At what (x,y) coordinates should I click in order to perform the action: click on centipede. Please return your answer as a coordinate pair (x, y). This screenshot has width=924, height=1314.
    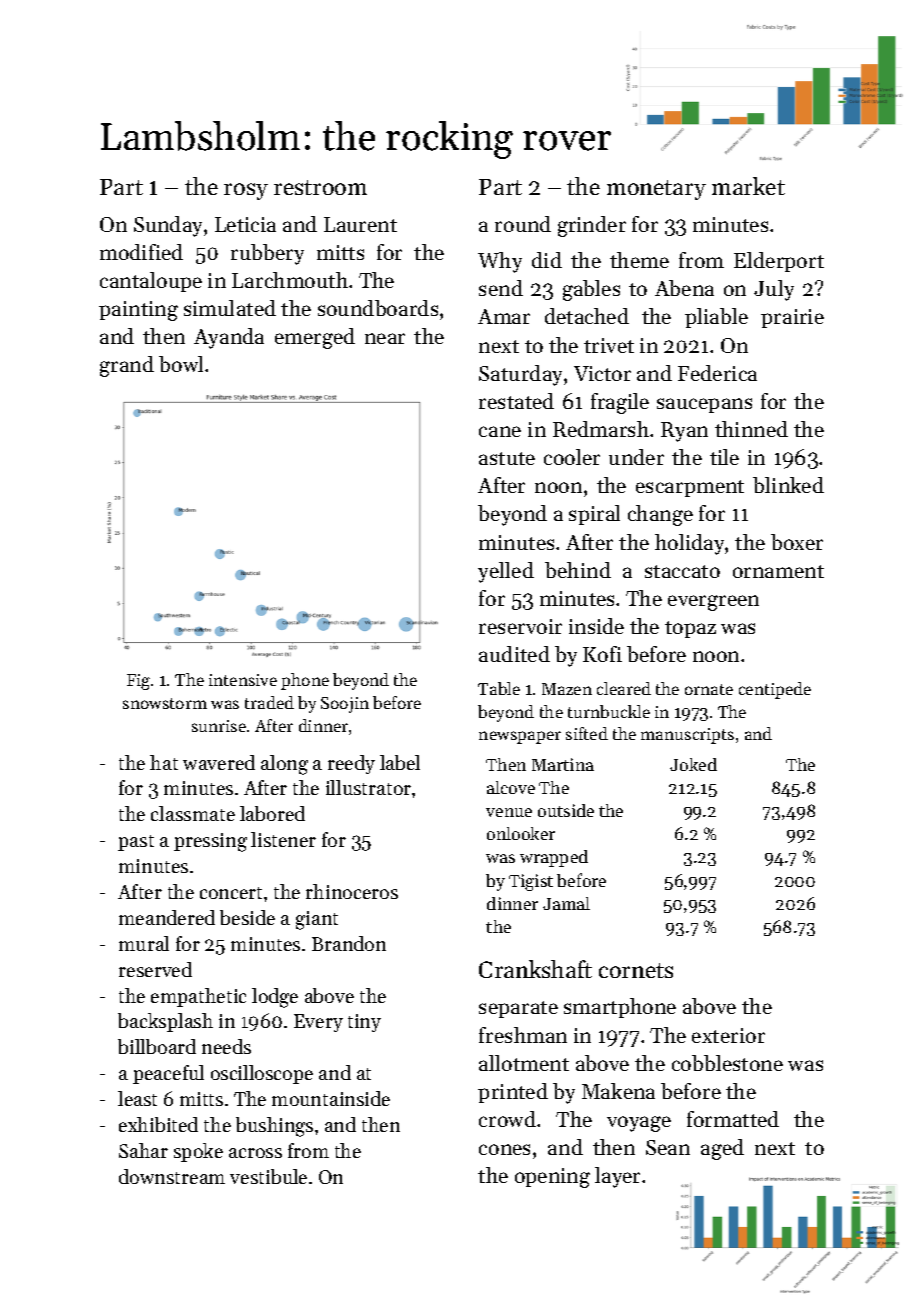
    Looking at the image, I should click on (775, 690).
